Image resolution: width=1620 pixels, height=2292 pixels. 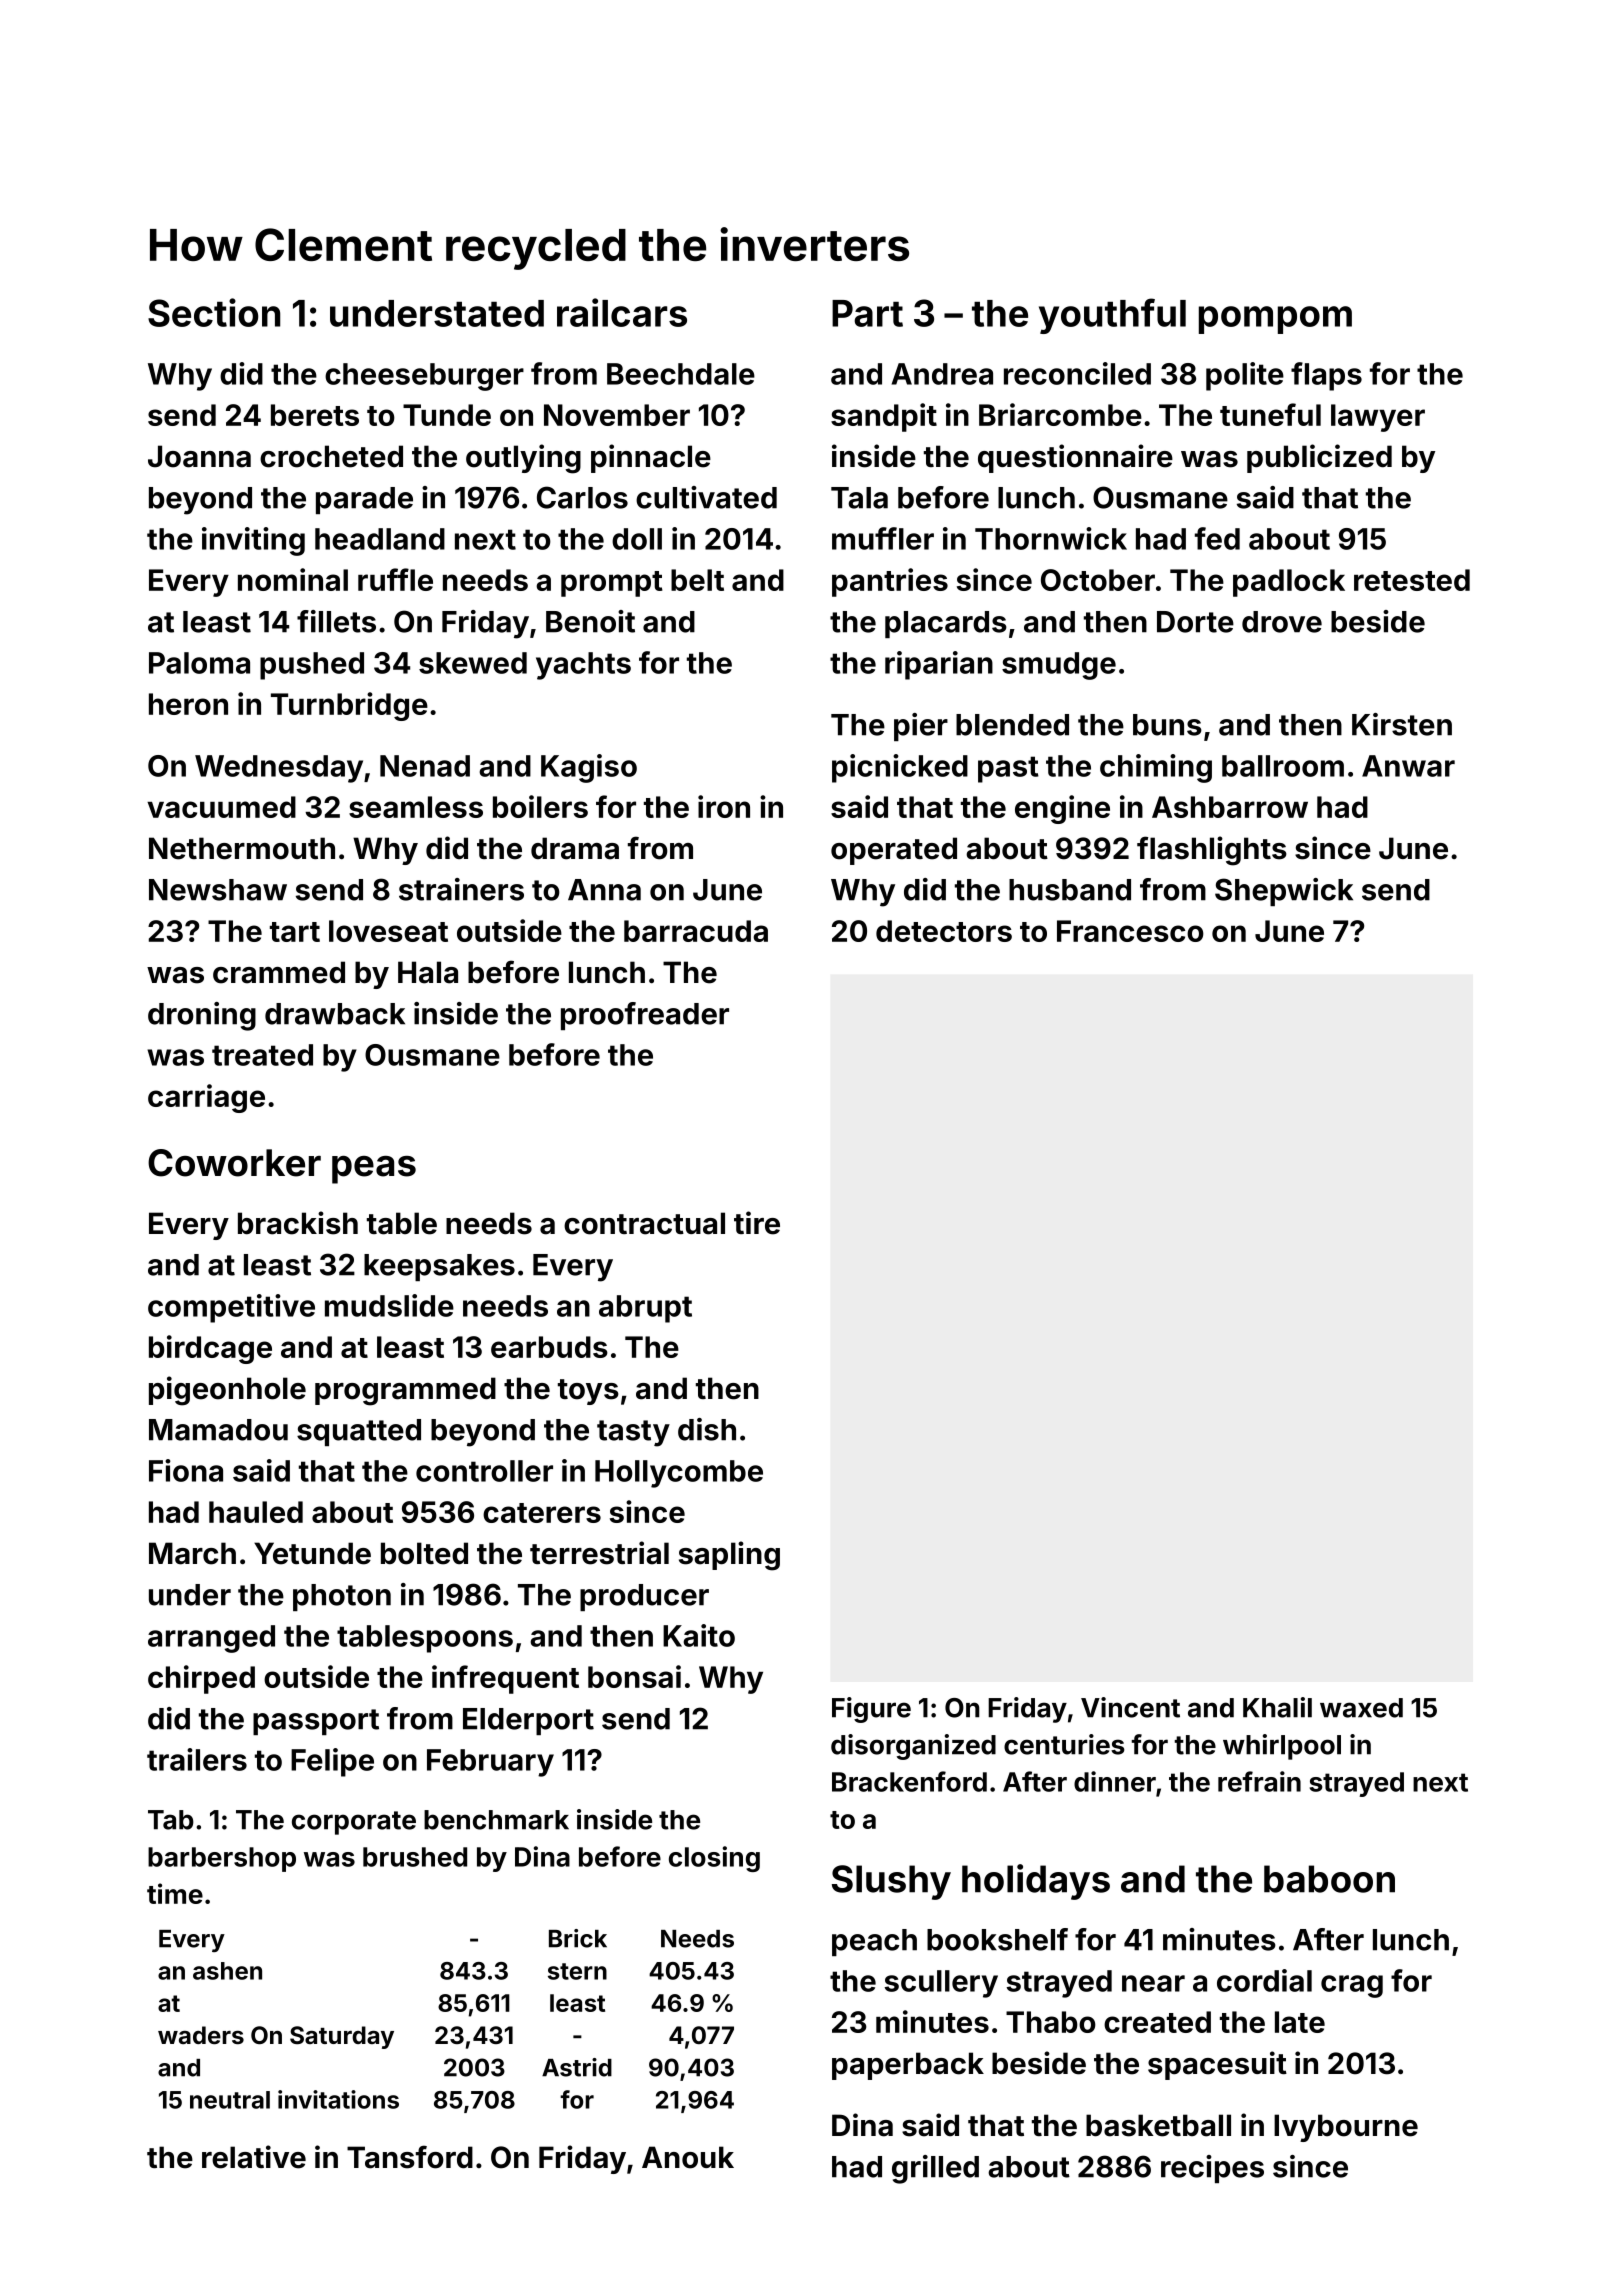 What do you see at coordinates (1077, 373) in the image?
I see `reconciled` at bounding box center [1077, 373].
